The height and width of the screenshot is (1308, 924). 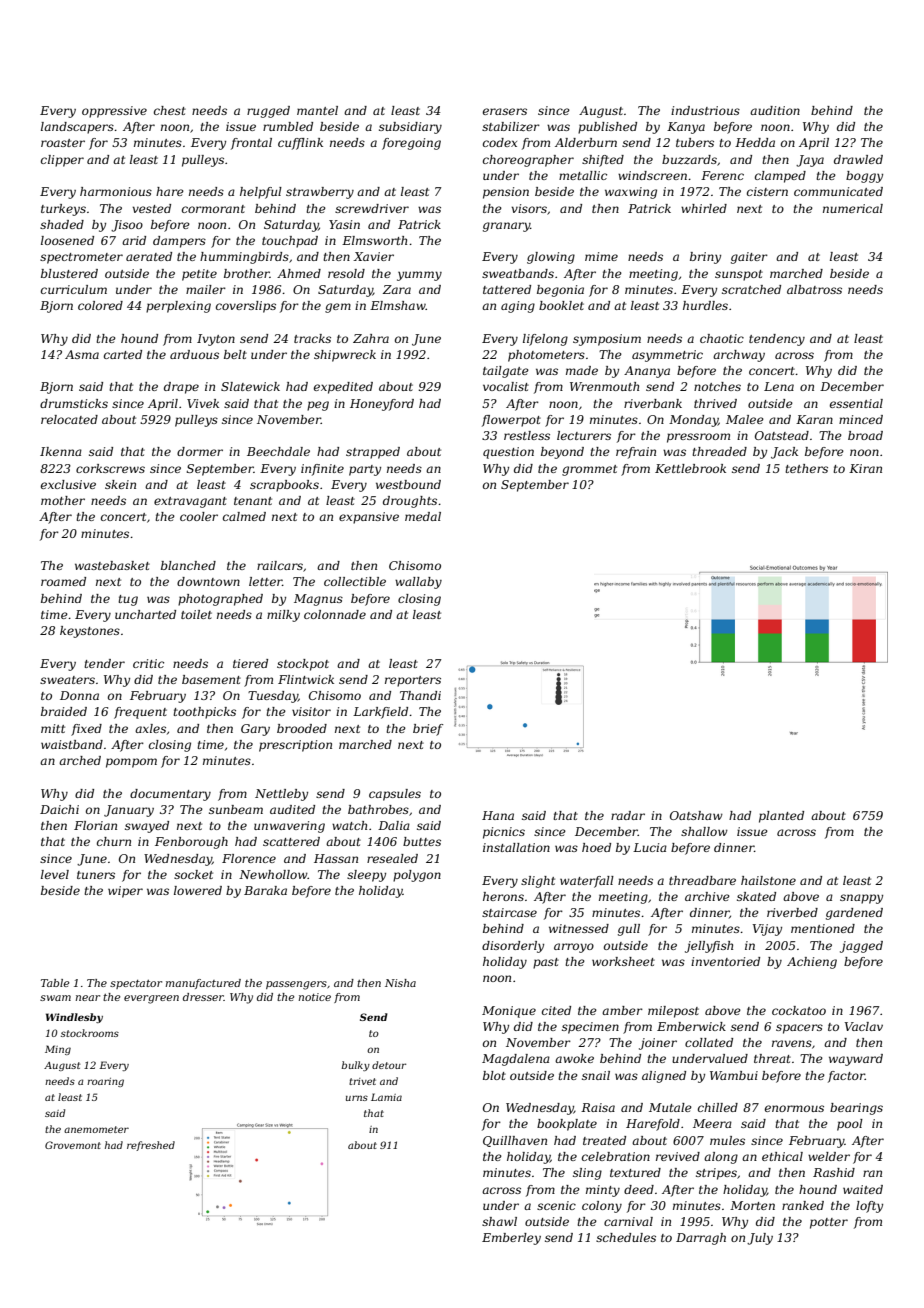 I want to click on erasers, so click(x=505, y=111).
